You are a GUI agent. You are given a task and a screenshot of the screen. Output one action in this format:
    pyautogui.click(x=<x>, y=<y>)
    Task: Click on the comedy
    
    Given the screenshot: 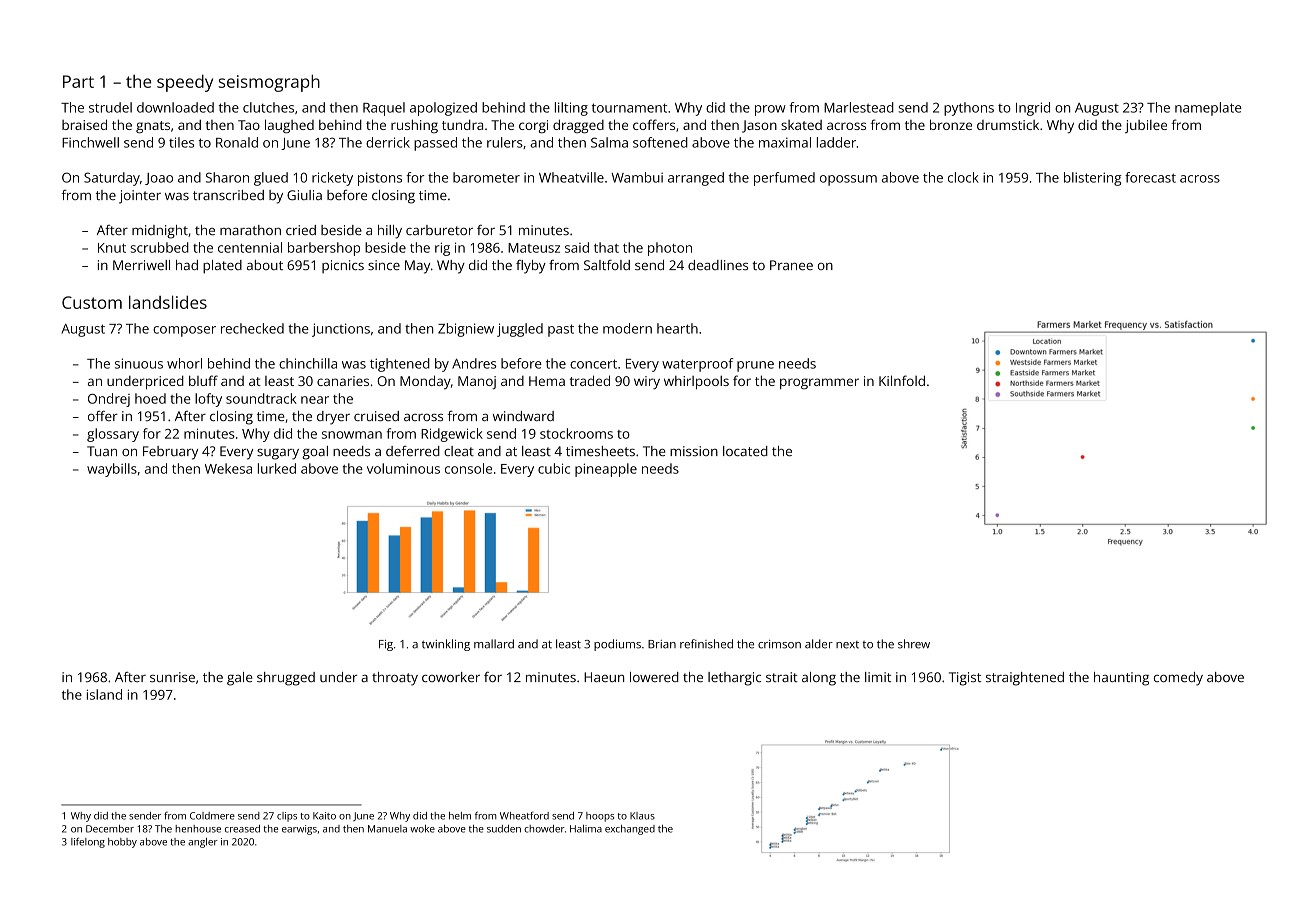 What is the action you would take?
    pyautogui.click(x=1178, y=679)
